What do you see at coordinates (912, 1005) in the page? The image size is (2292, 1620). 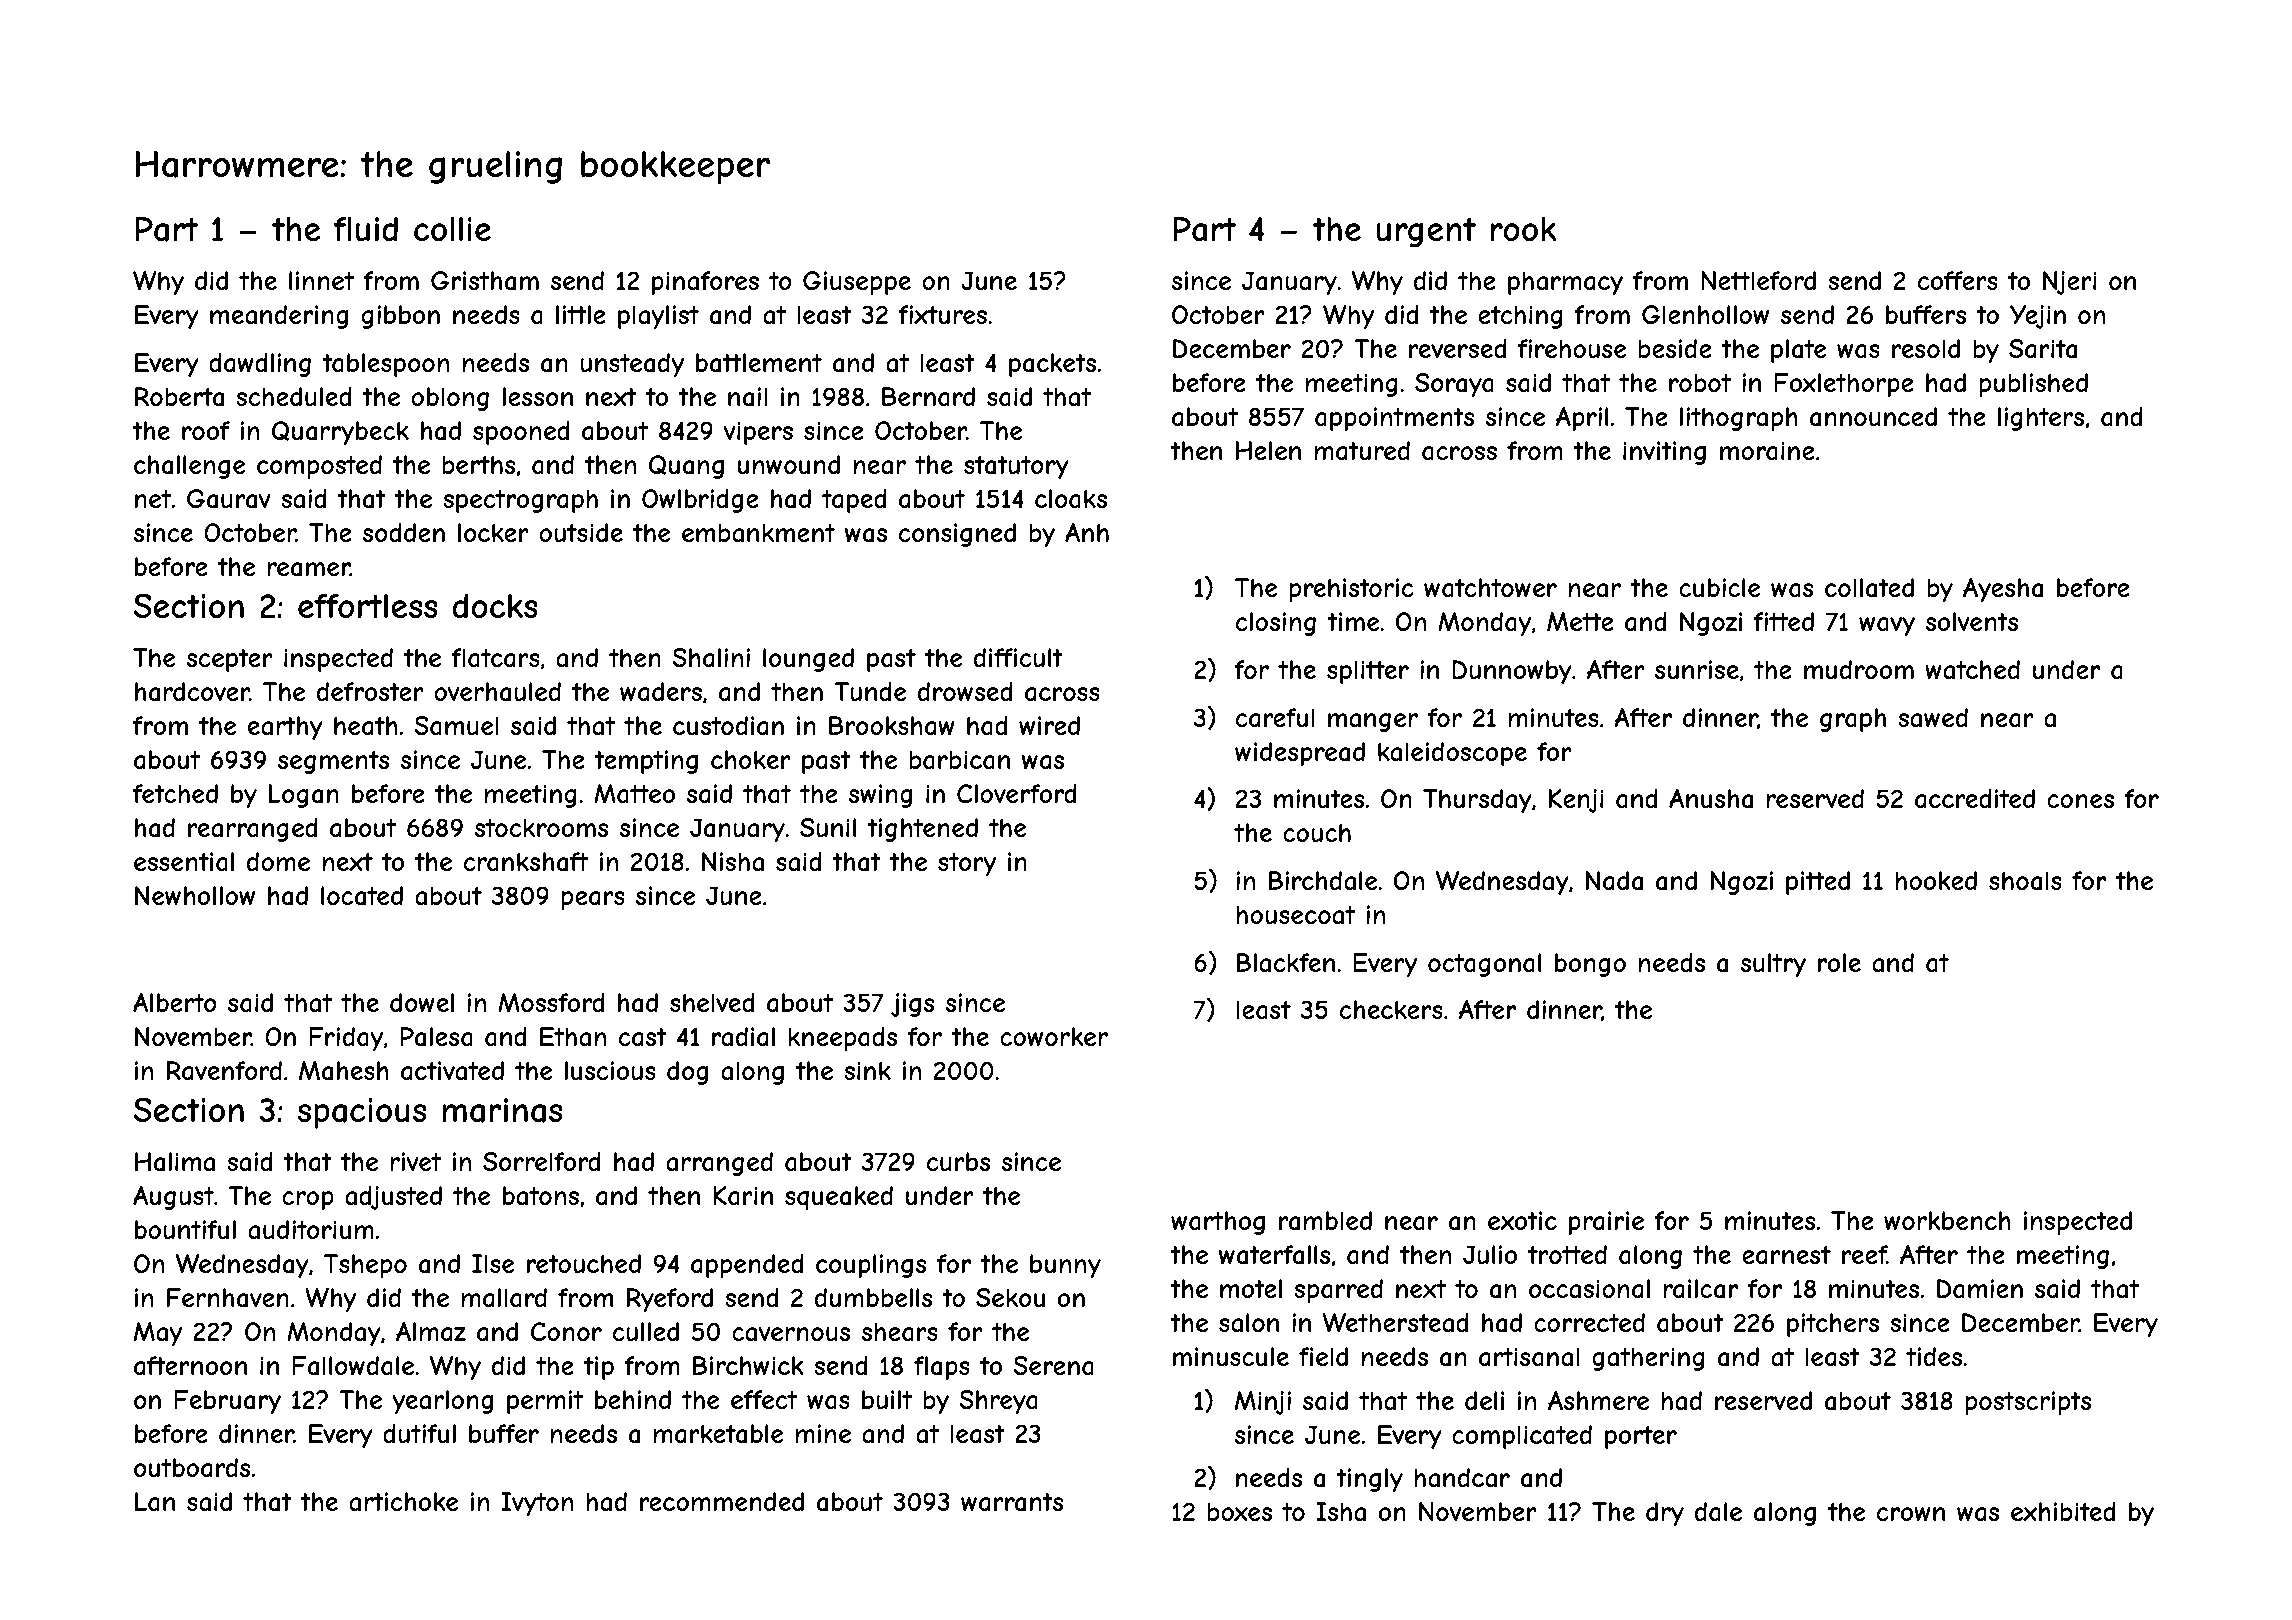 I see `jigs` at bounding box center [912, 1005].
